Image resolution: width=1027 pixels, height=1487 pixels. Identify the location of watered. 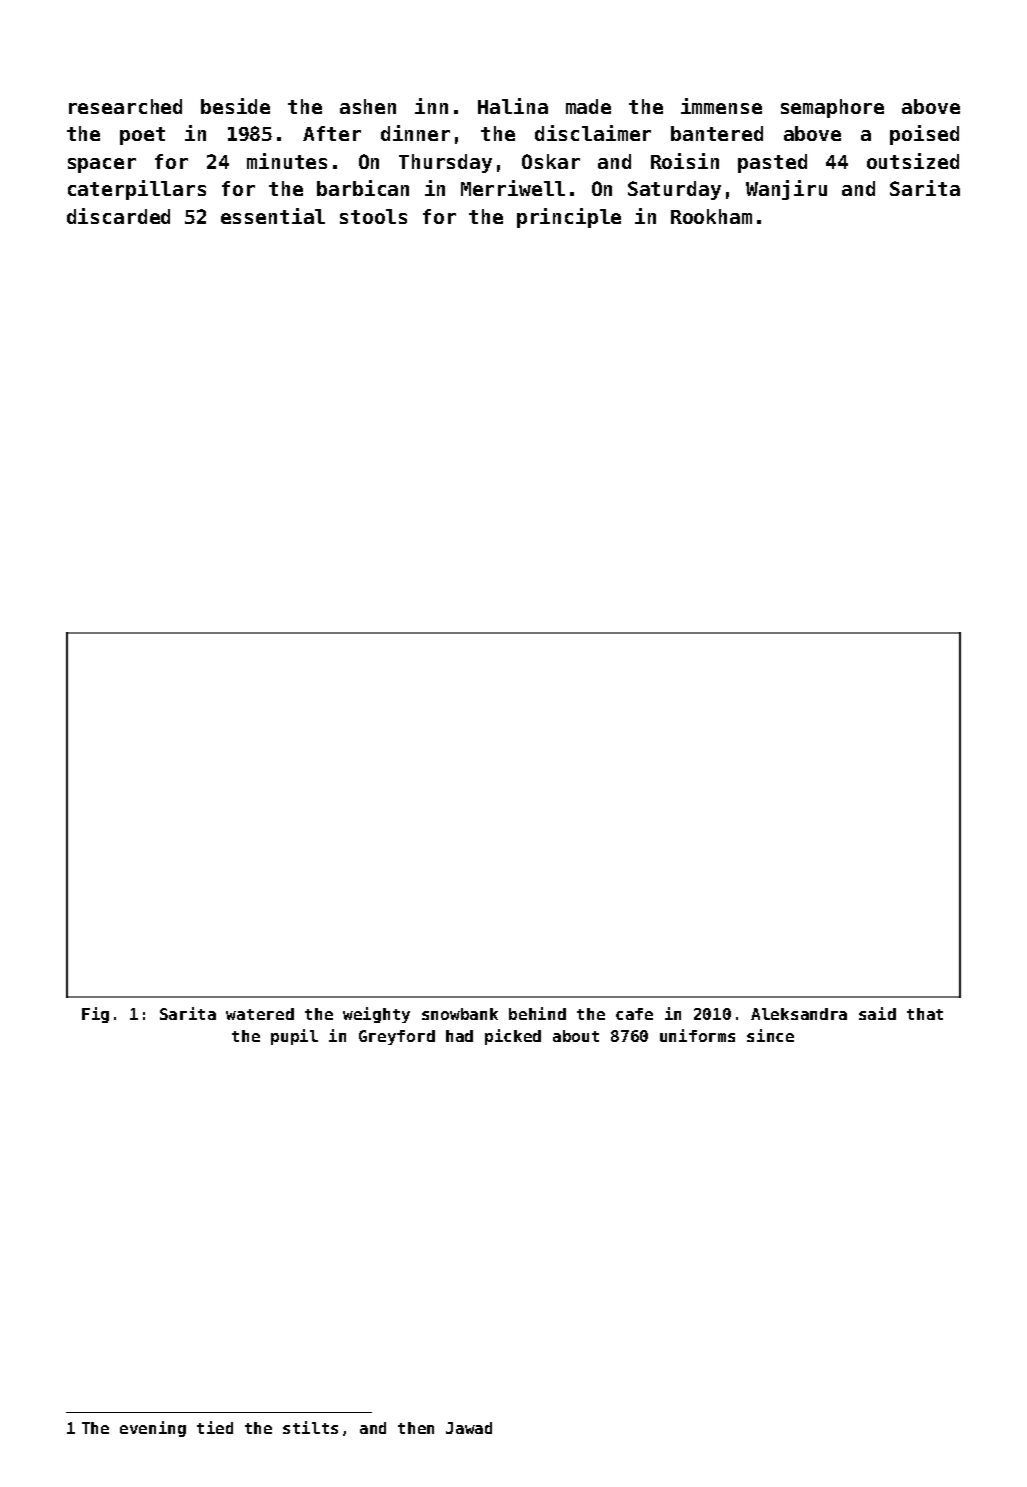
(260, 1014).
